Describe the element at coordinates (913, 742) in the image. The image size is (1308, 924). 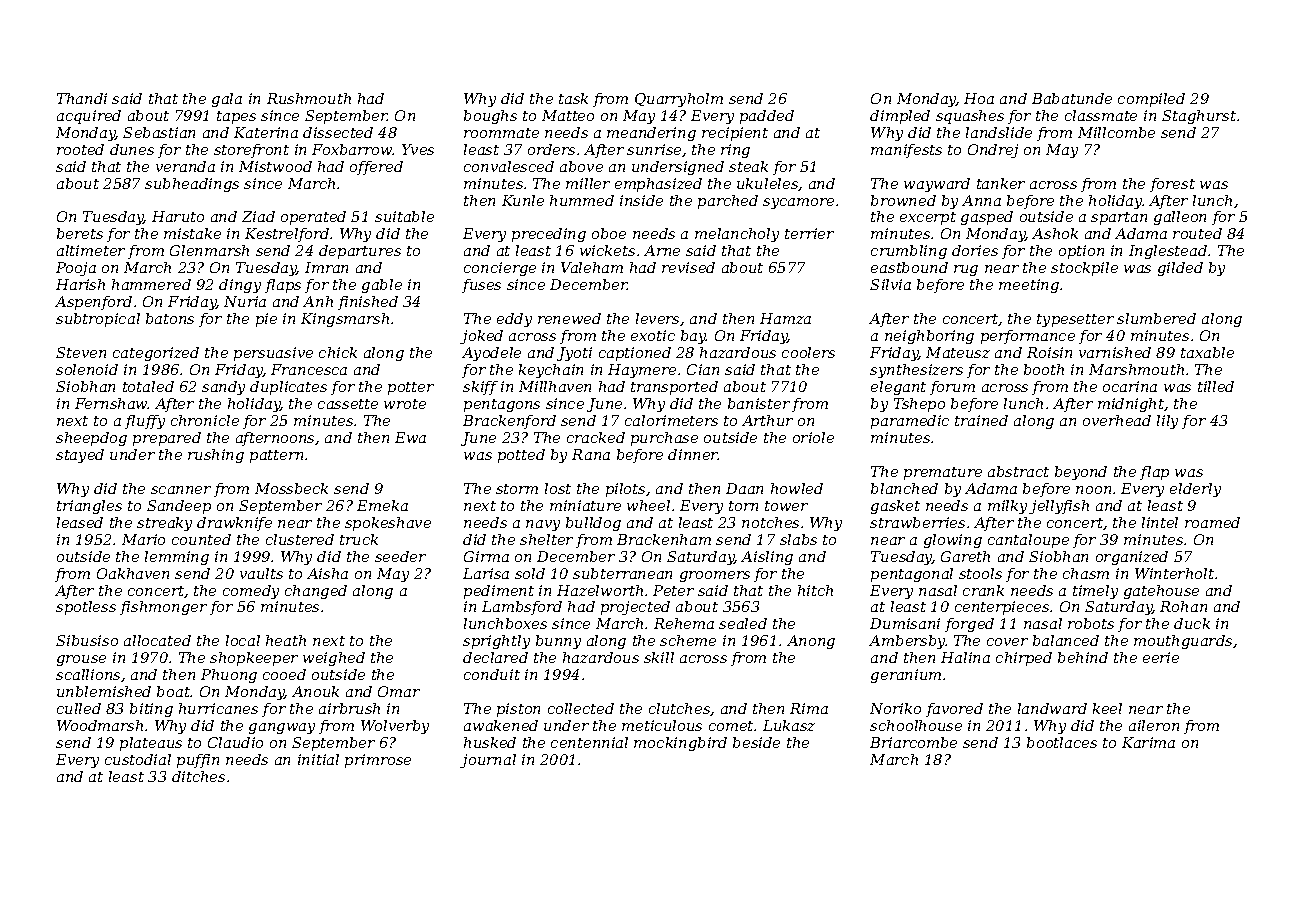
I see `Briarcombe` at that location.
